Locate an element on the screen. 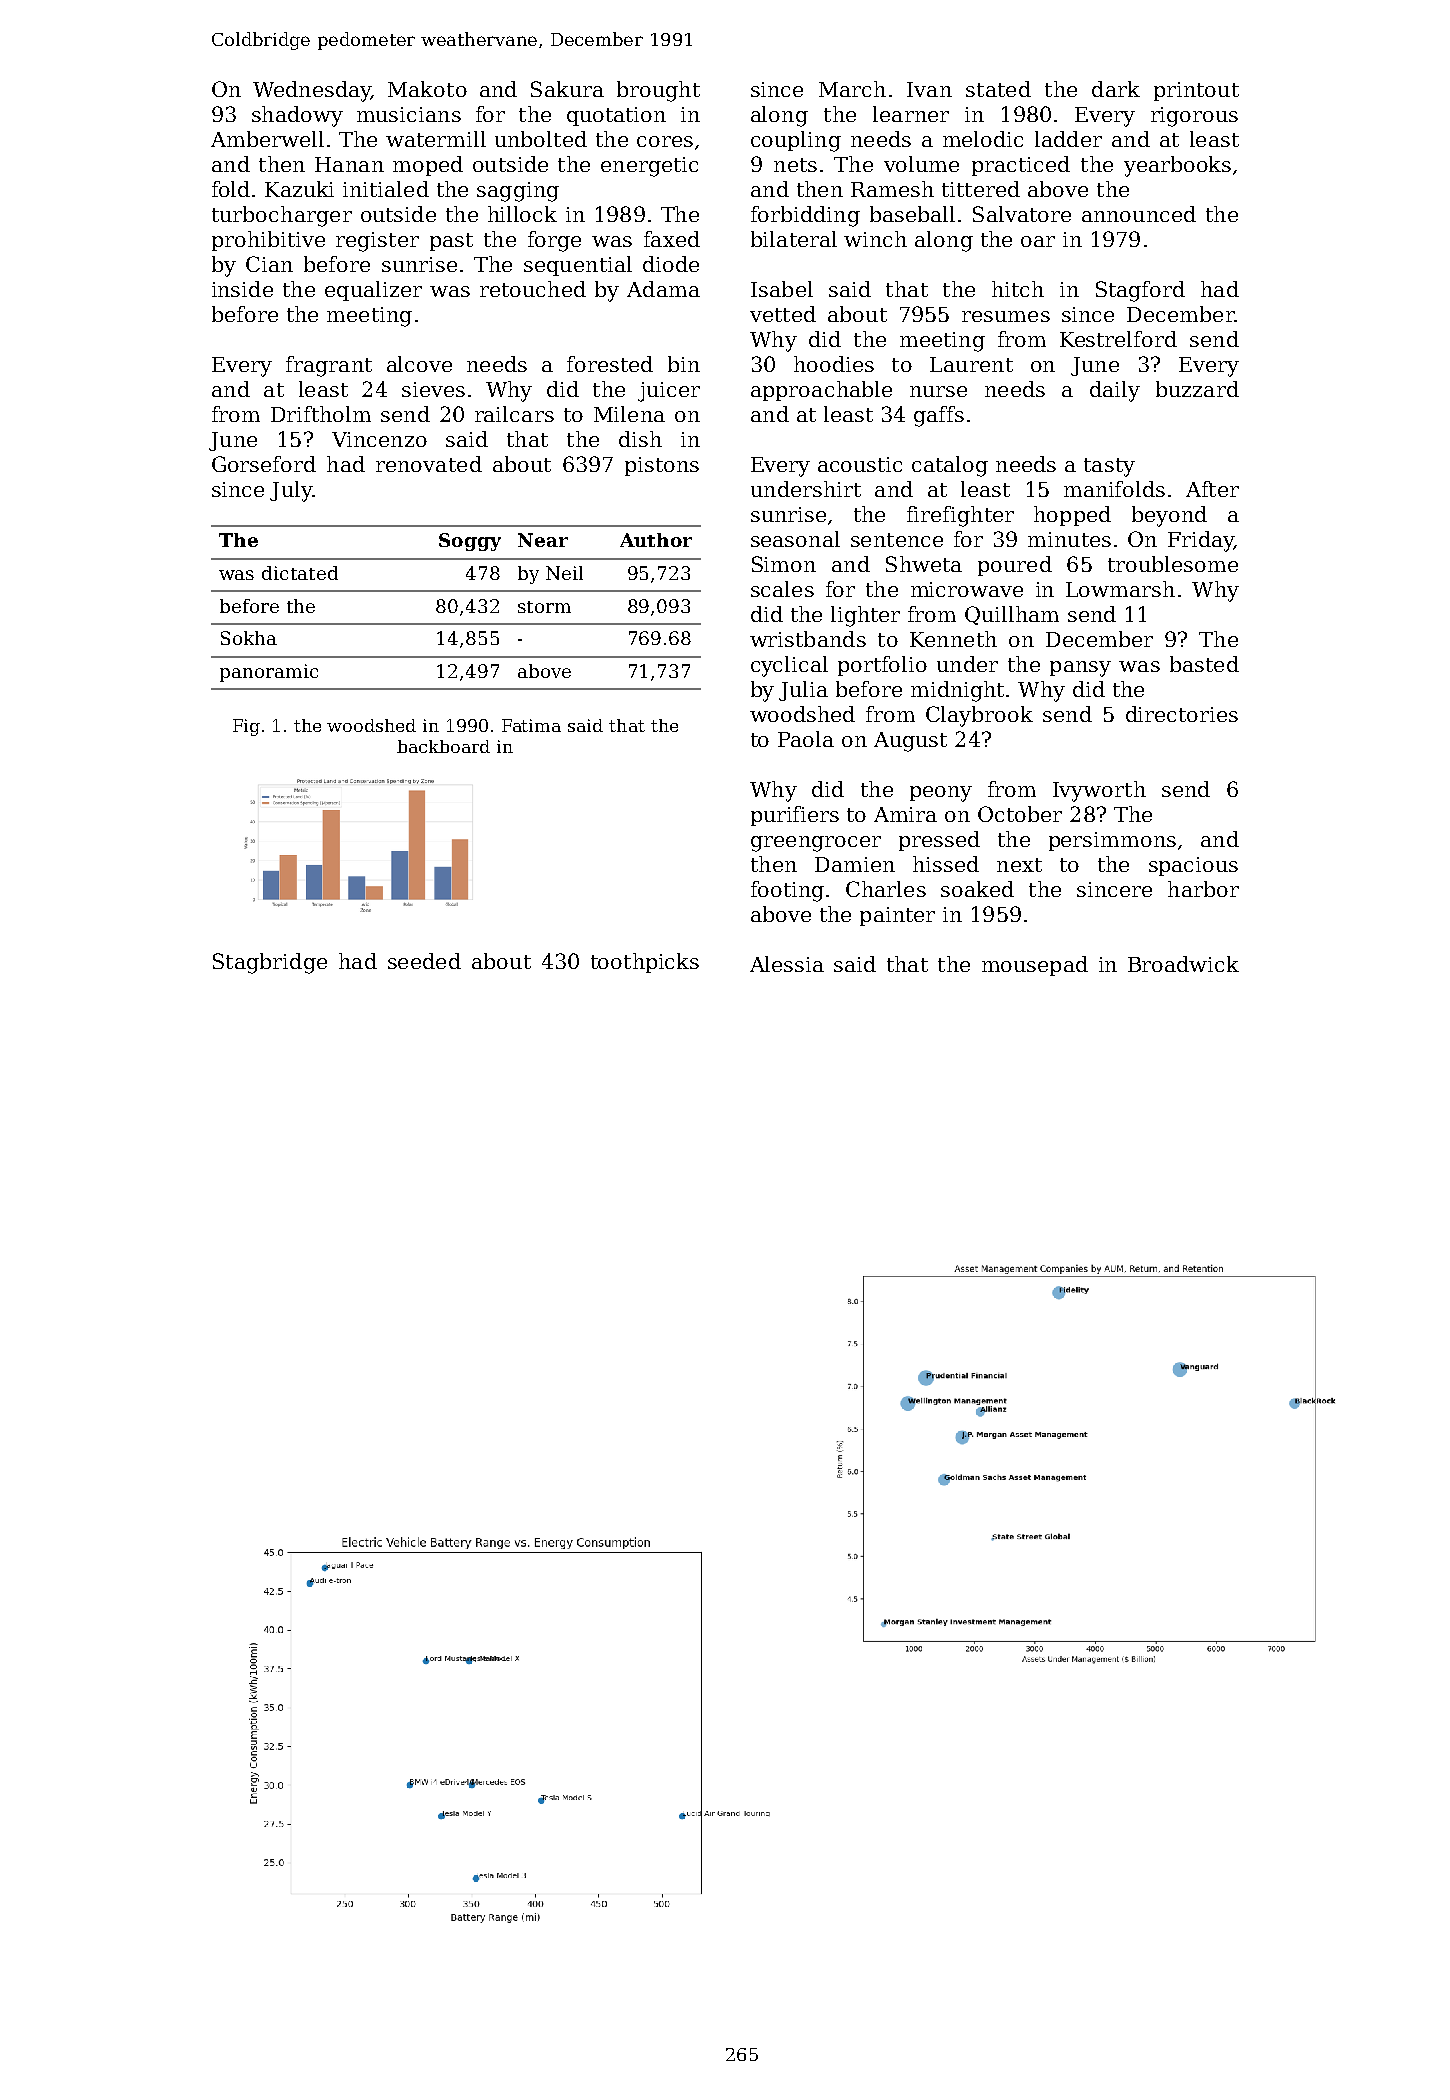  seeded is located at coordinates (424, 961).
